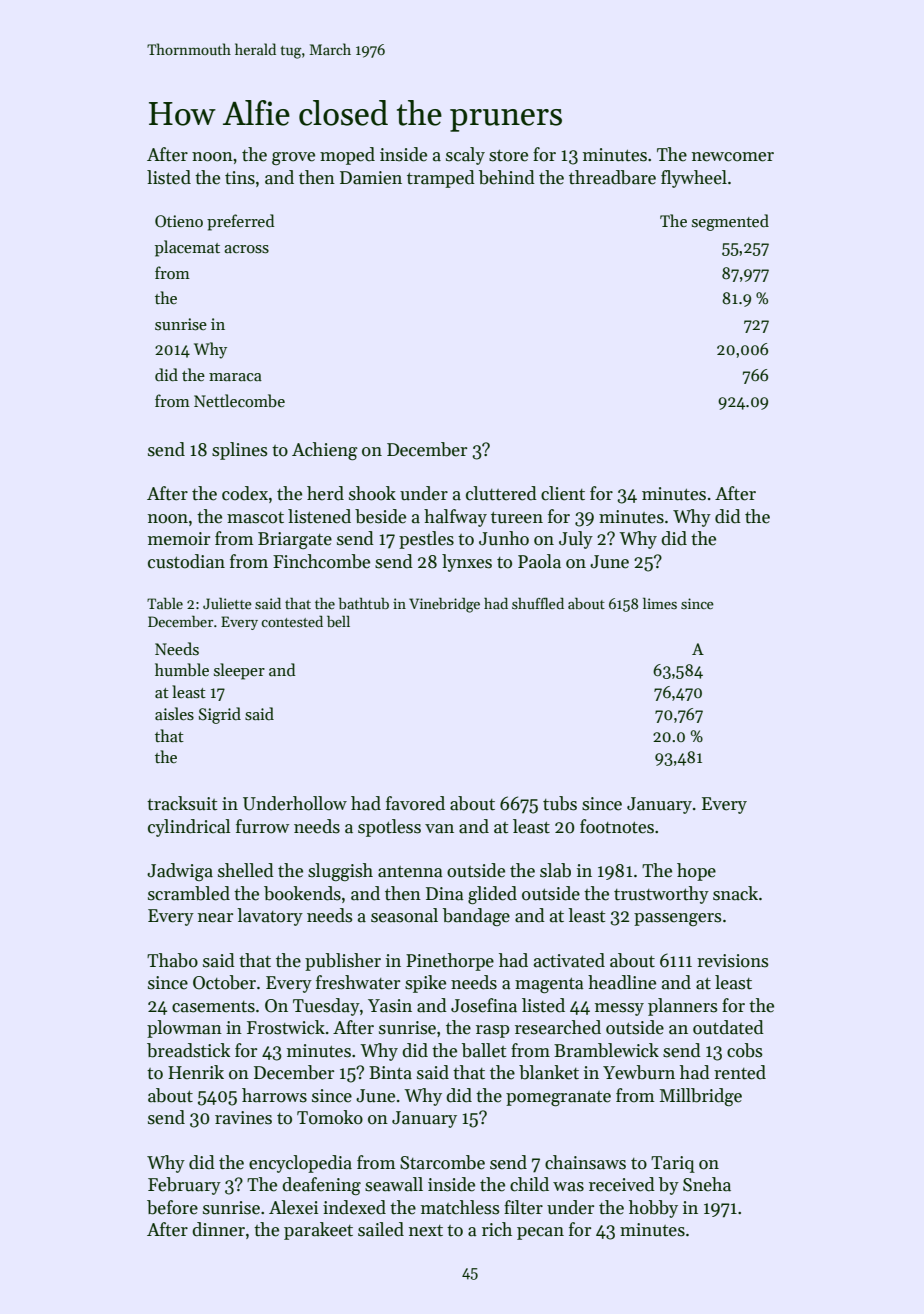  What do you see at coordinates (441, 179) in the screenshot?
I see `tramped` at bounding box center [441, 179].
